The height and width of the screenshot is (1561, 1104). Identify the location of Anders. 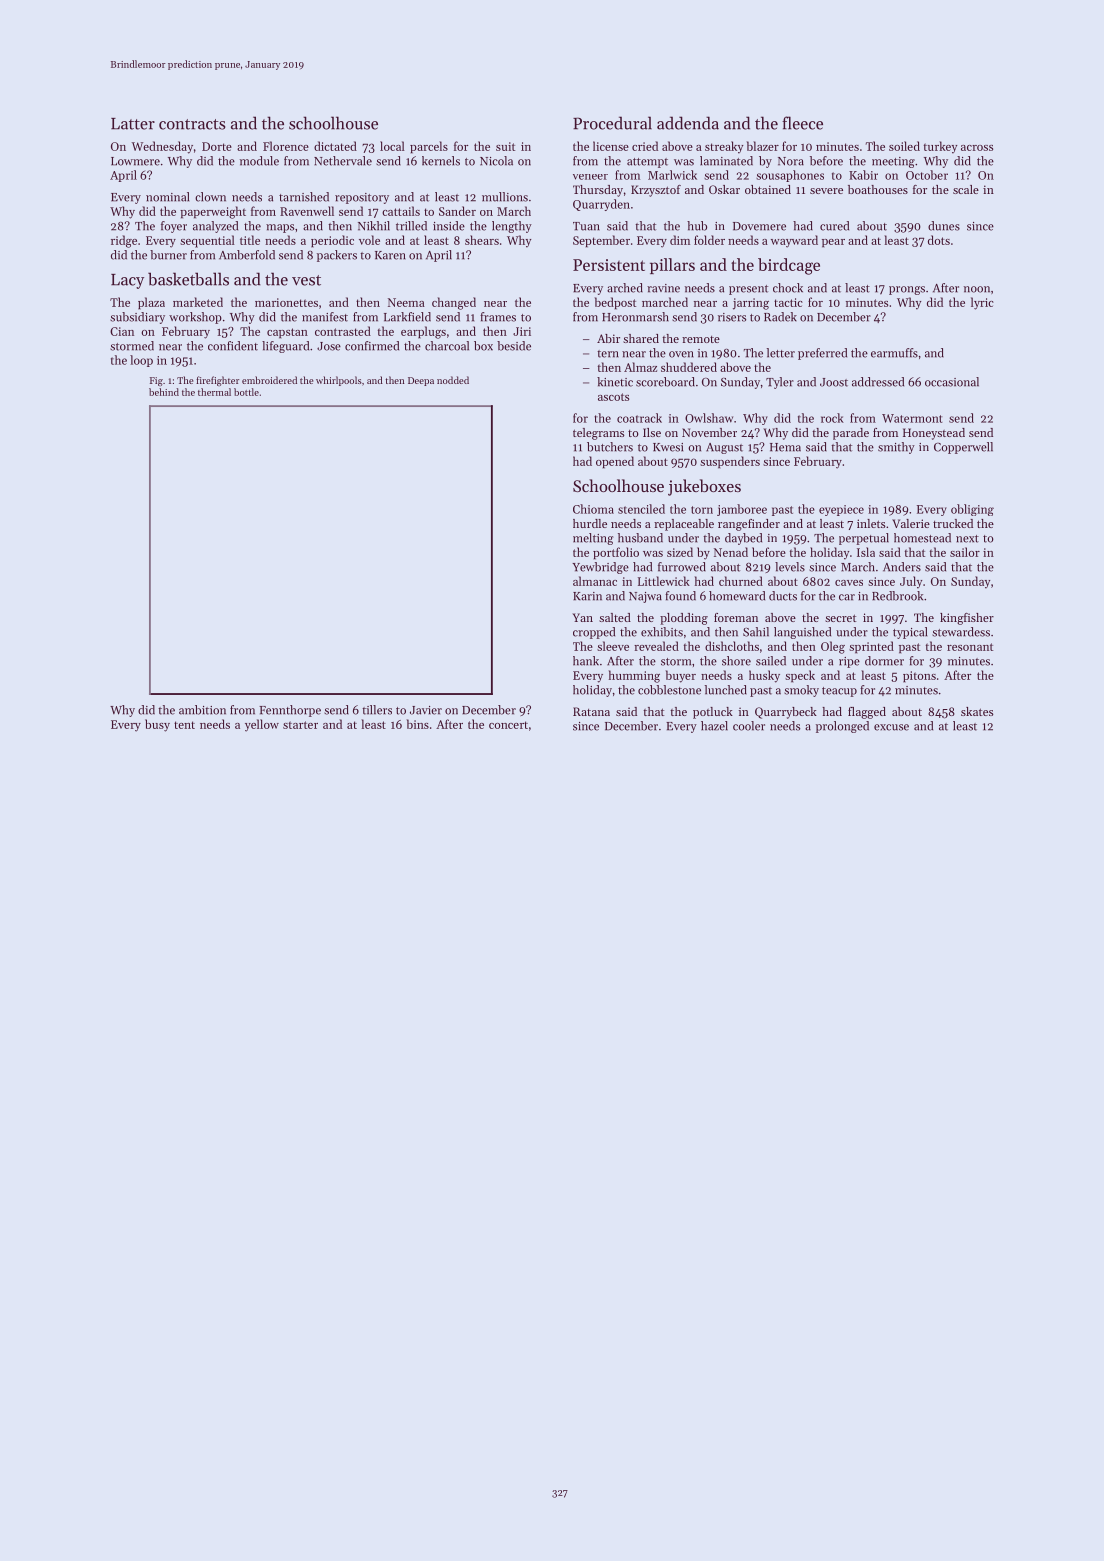
(902, 567).
